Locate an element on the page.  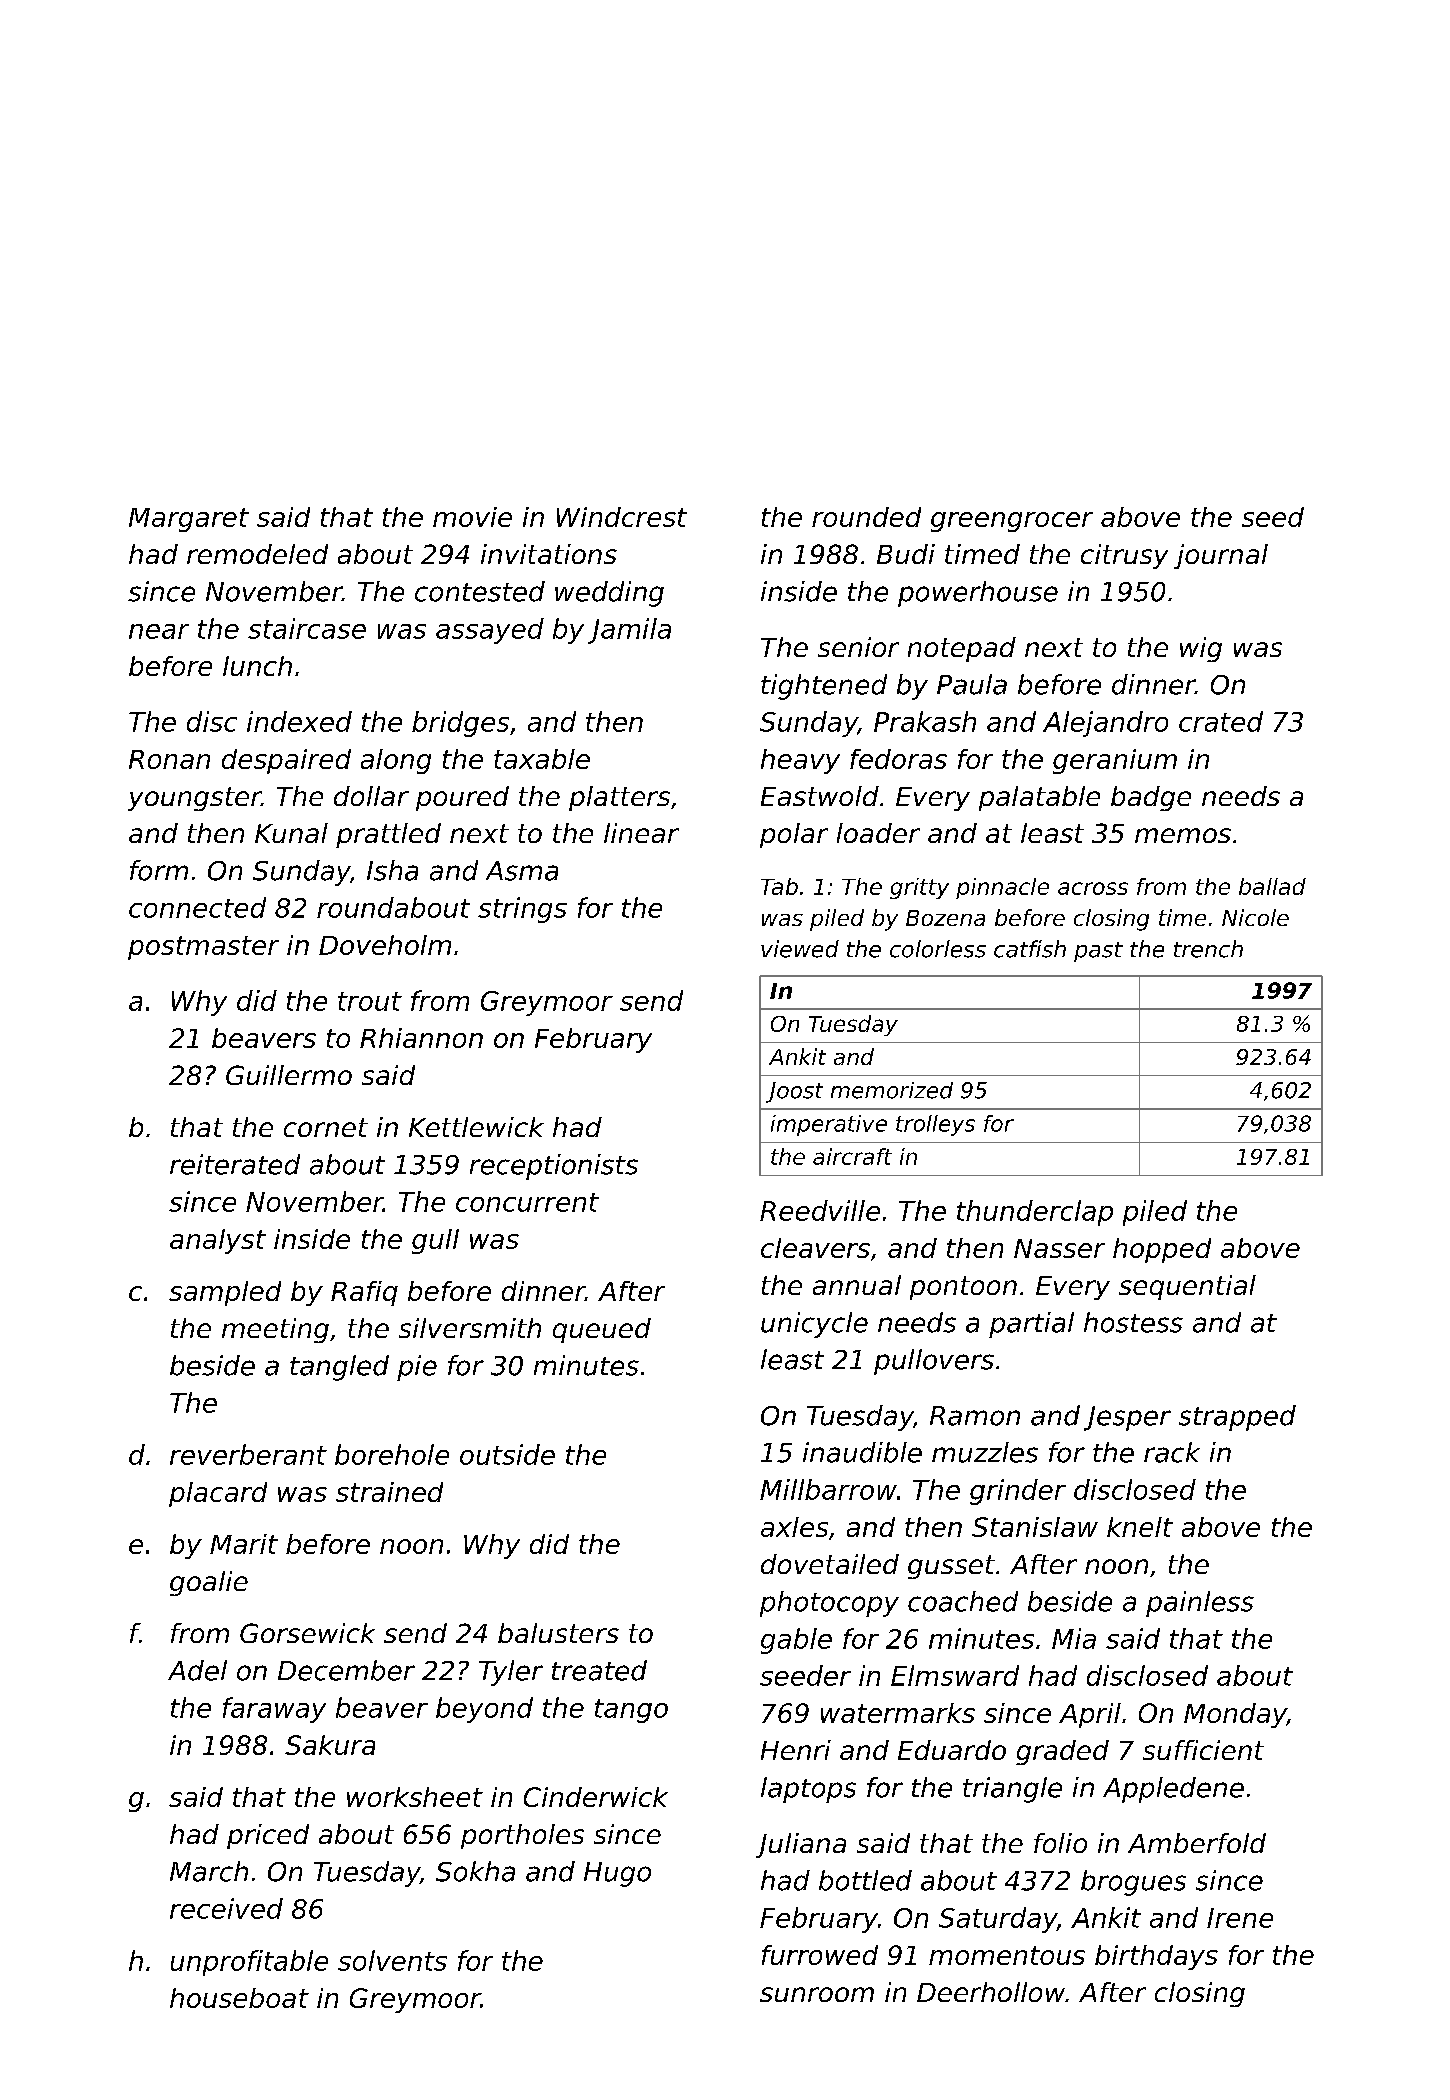
Hugo is located at coordinates (617, 1874).
